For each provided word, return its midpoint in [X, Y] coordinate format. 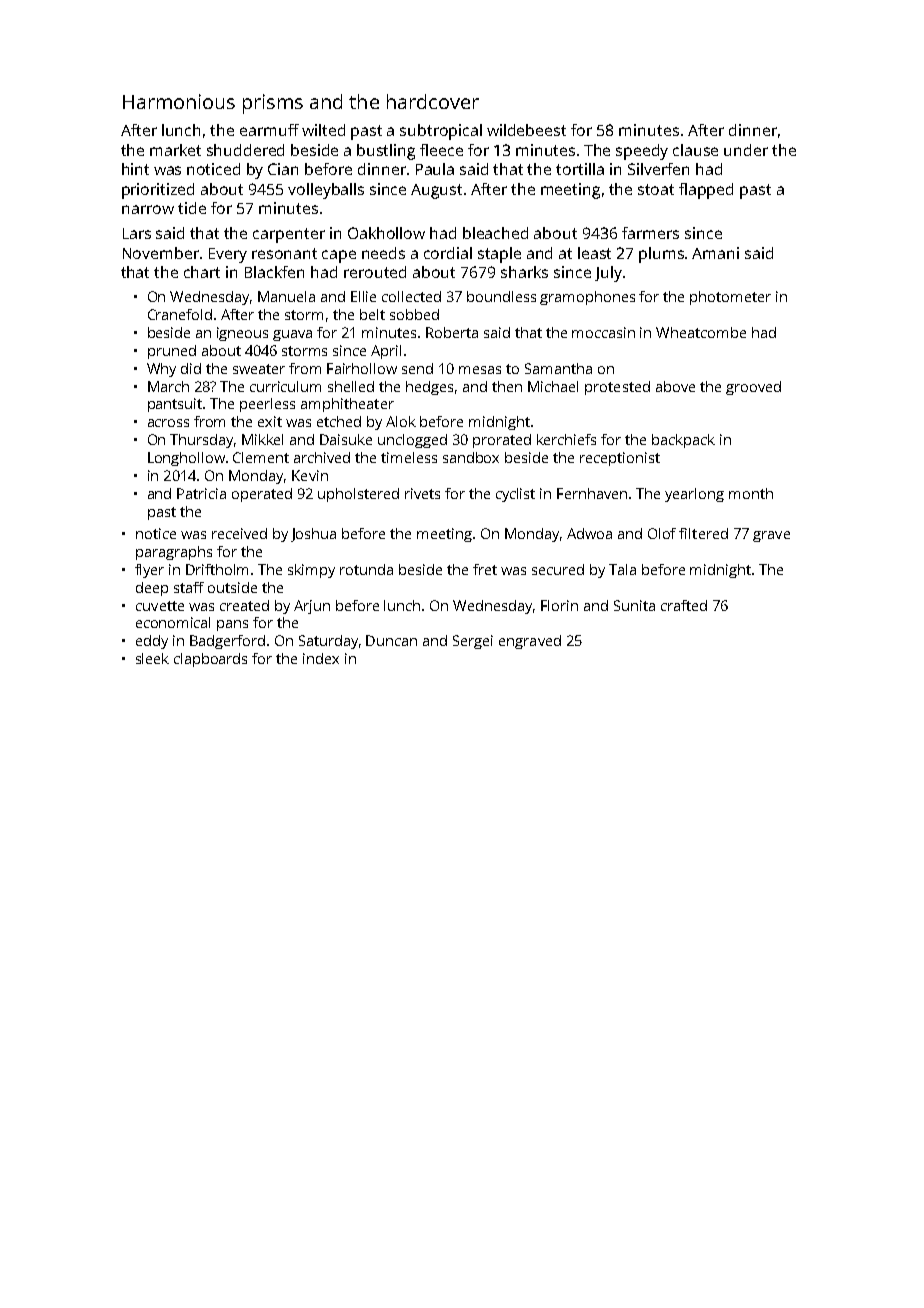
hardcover [433, 101]
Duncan [391, 640]
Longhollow [186, 459]
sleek [152, 658]
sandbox [471, 457]
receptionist [620, 459]
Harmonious [179, 101]
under [746, 150]
